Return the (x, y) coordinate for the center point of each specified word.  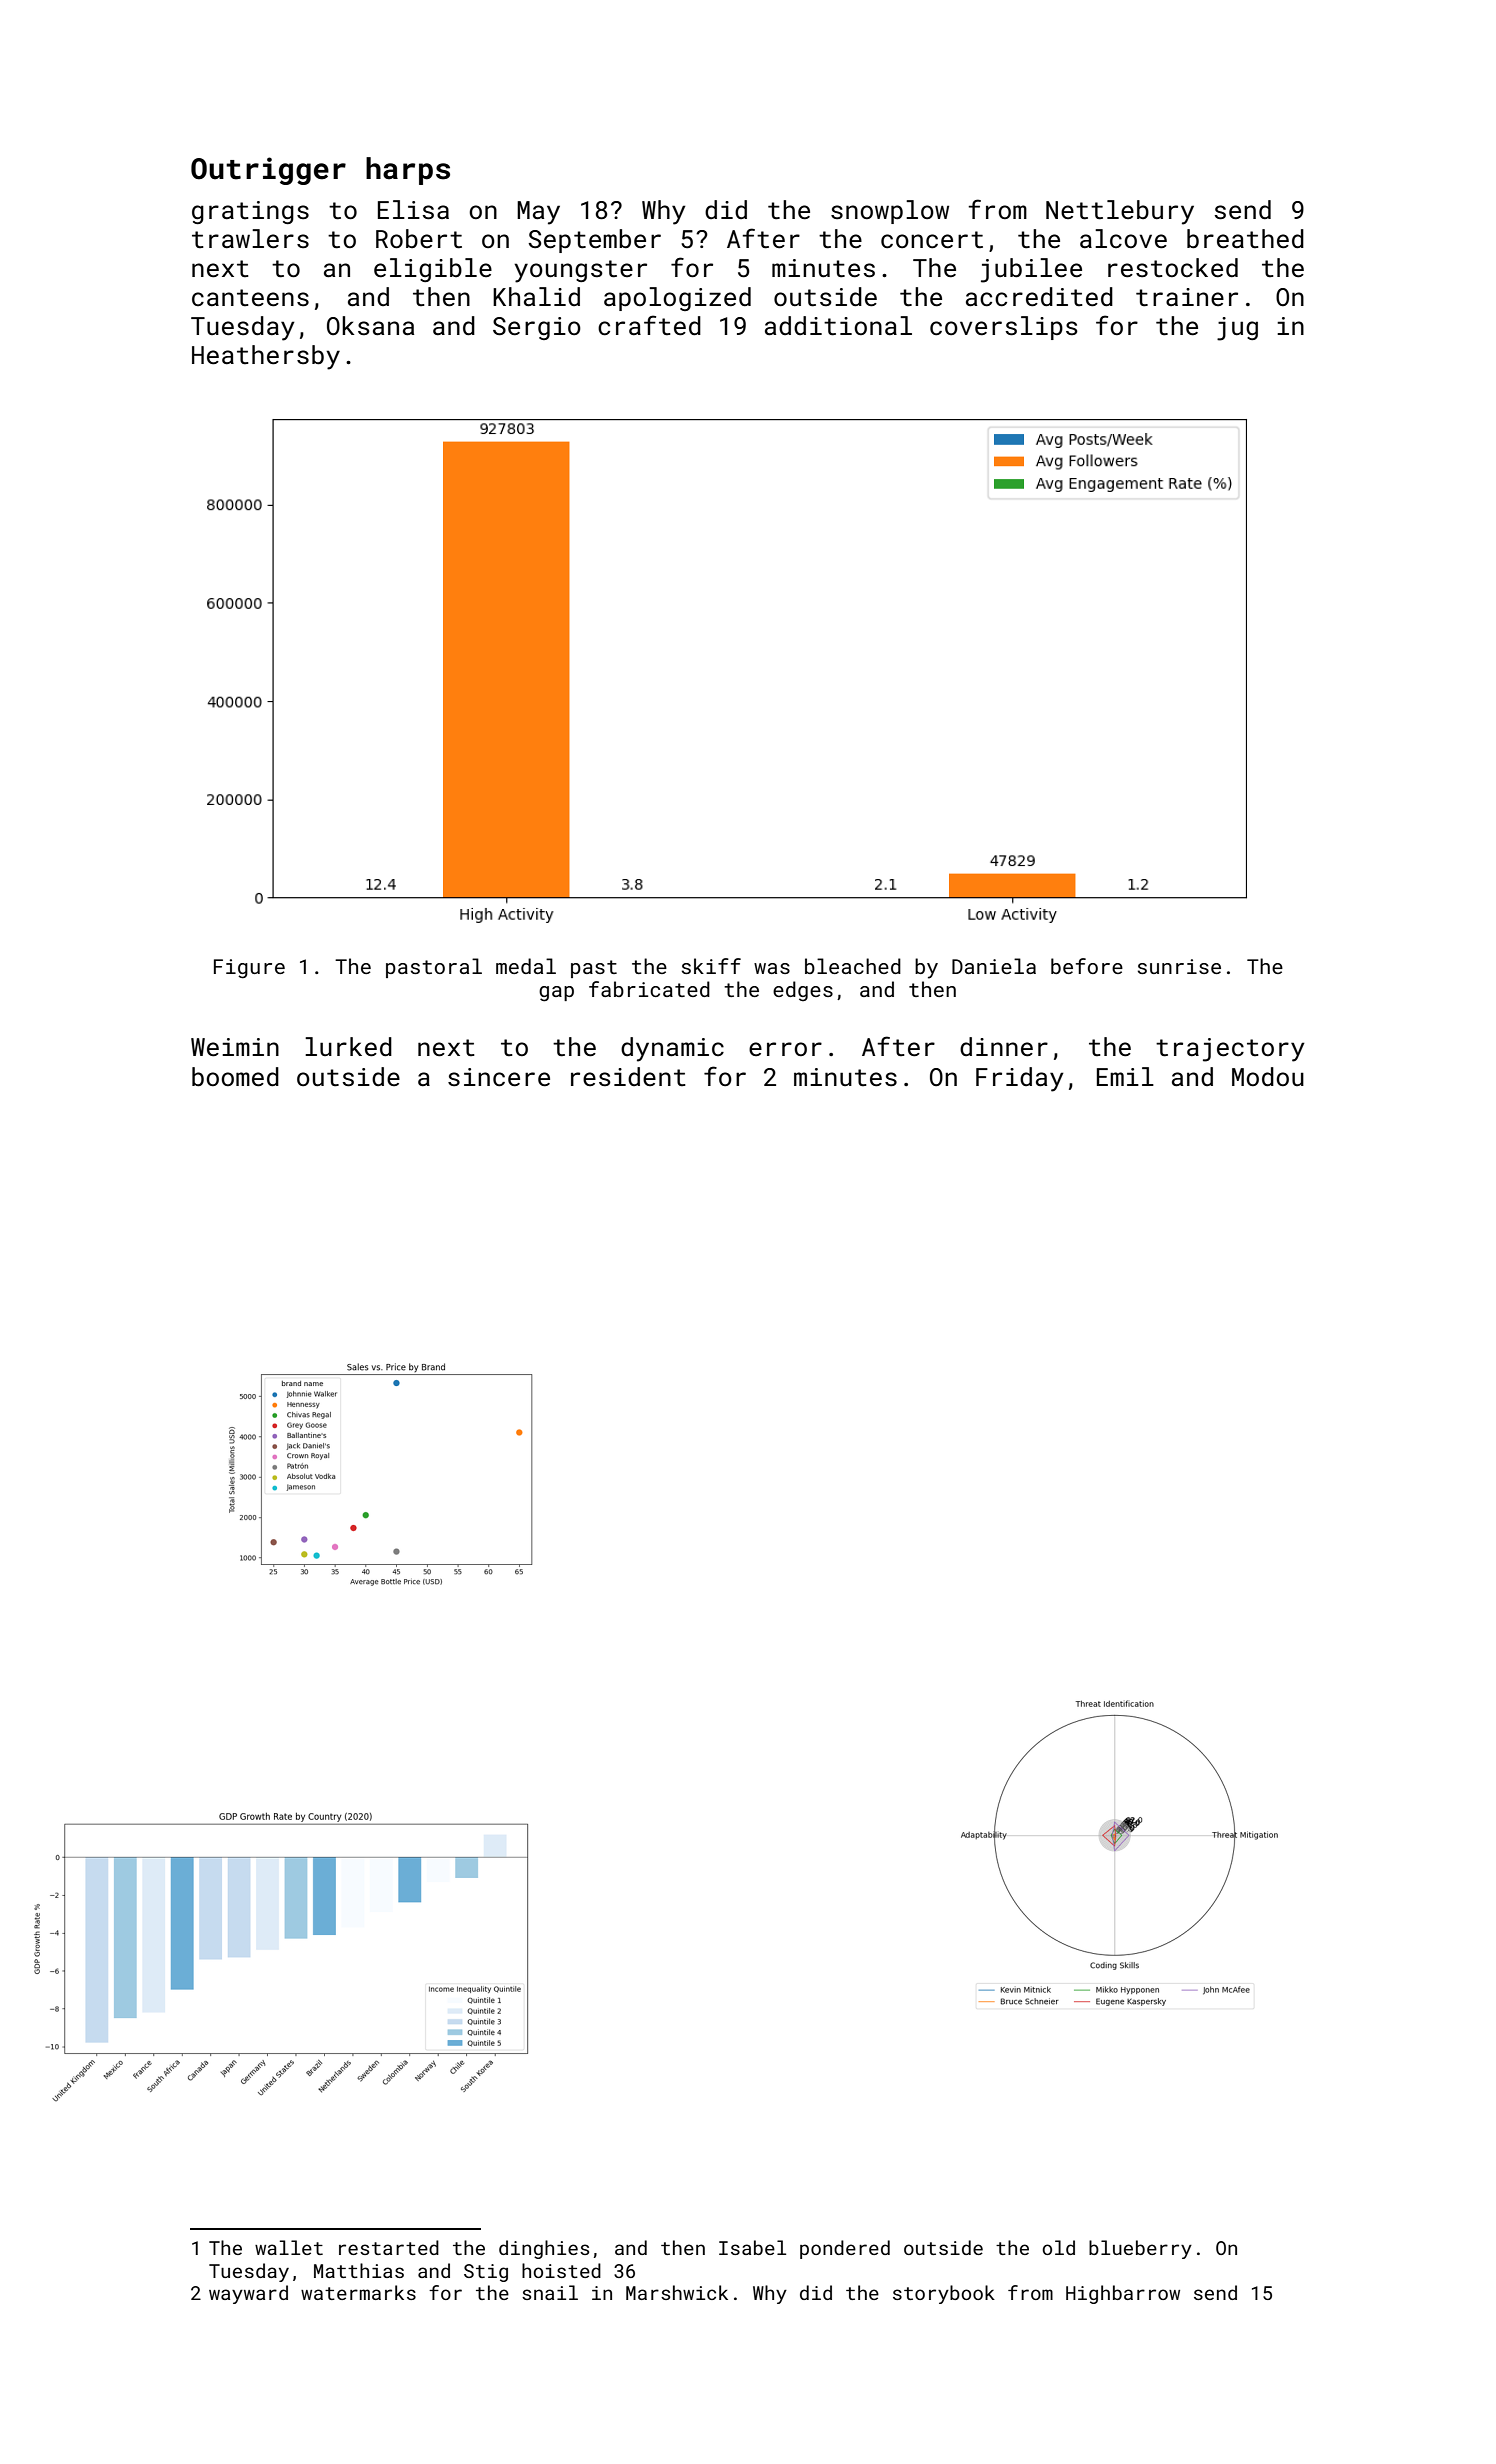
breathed (1245, 239)
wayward (248, 2294)
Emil (1125, 1076)
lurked (348, 1047)
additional (838, 326)
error (785, 1049)
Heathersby (266, 357)
